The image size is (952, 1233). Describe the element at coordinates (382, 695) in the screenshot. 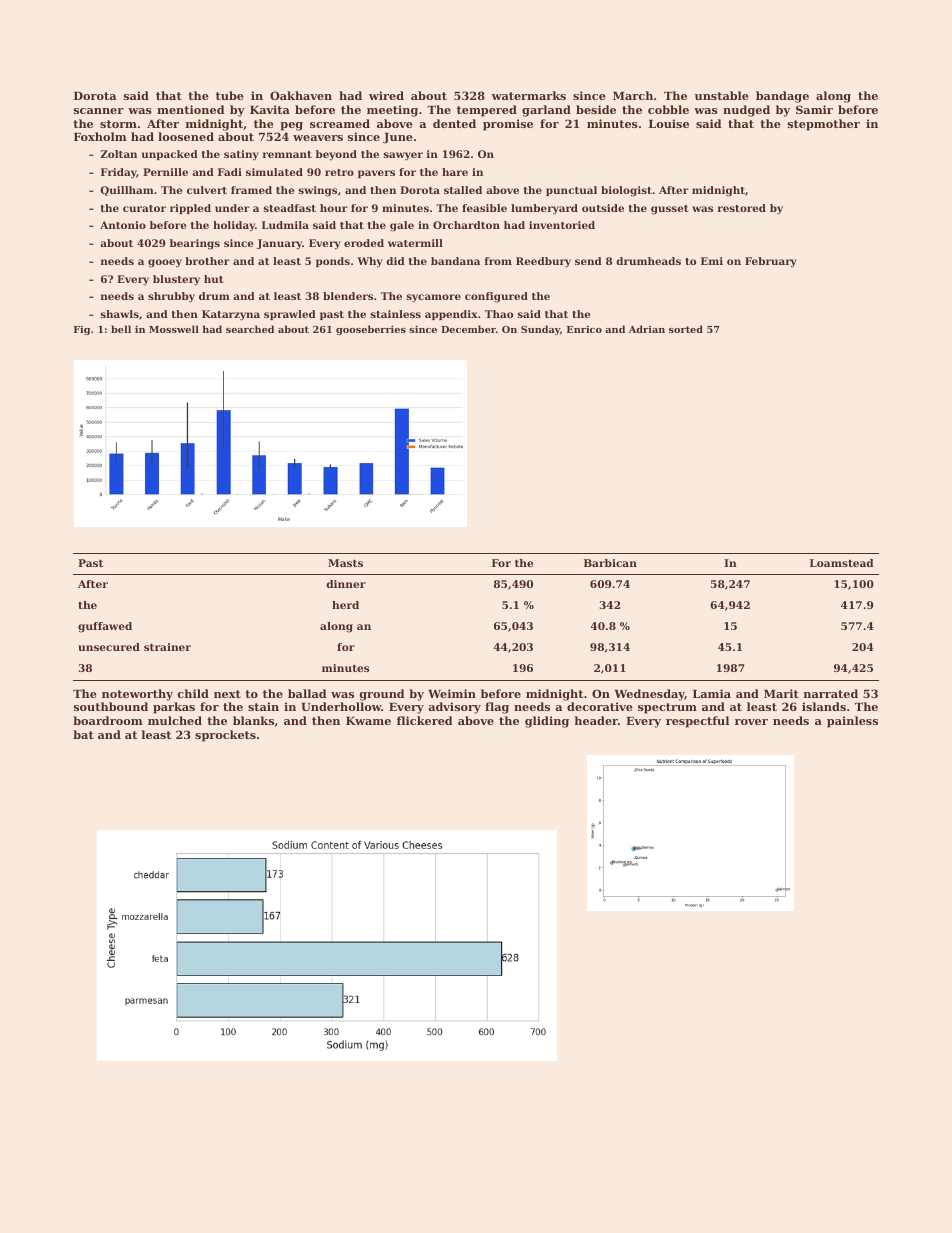

I see `ground` at that location.
